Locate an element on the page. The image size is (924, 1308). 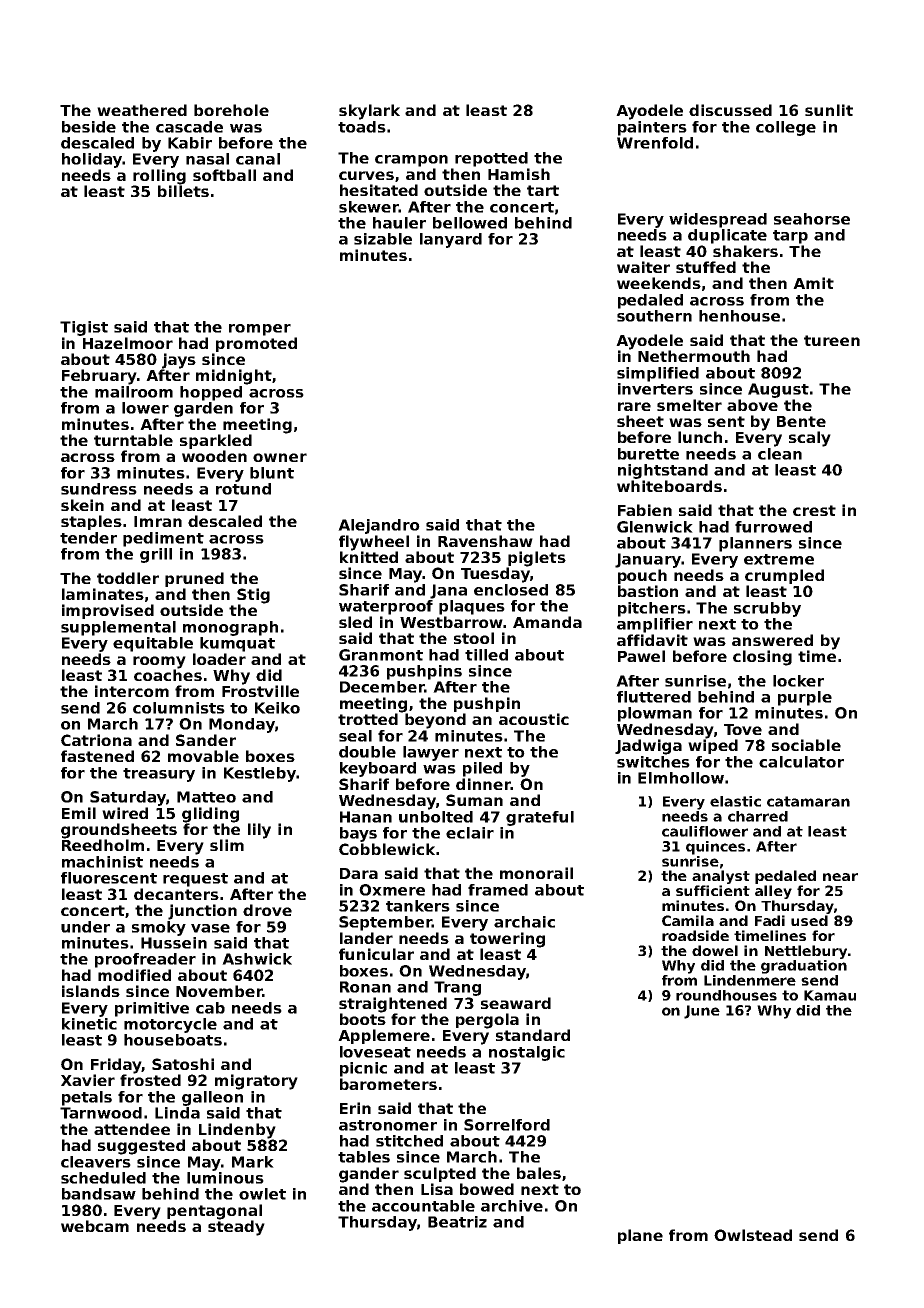
beside is located at coordinates (89, 127).
